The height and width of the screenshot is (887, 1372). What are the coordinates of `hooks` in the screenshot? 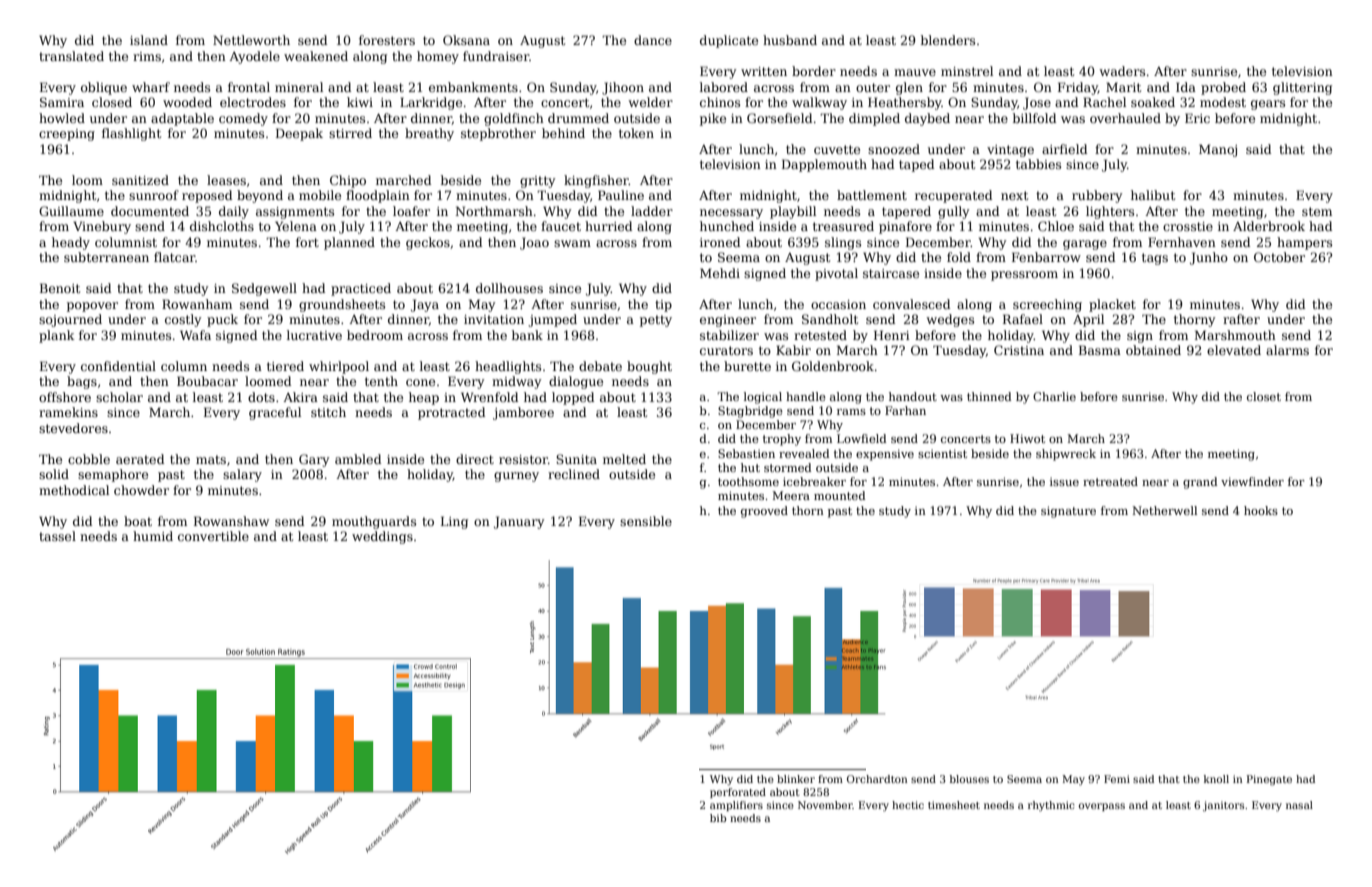 It's located at (1261, 510).
